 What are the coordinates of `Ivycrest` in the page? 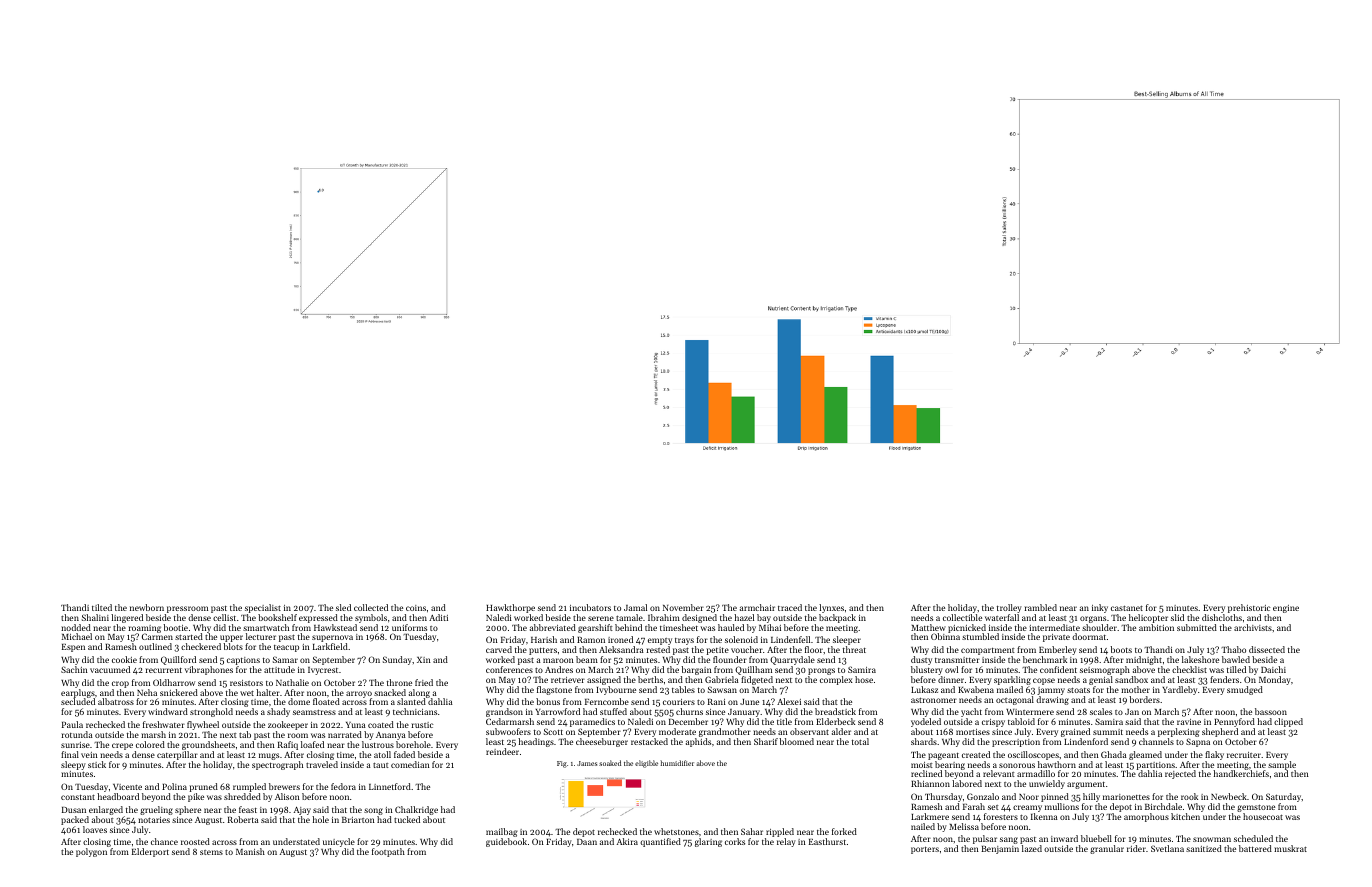 It's located at (323, 671).
